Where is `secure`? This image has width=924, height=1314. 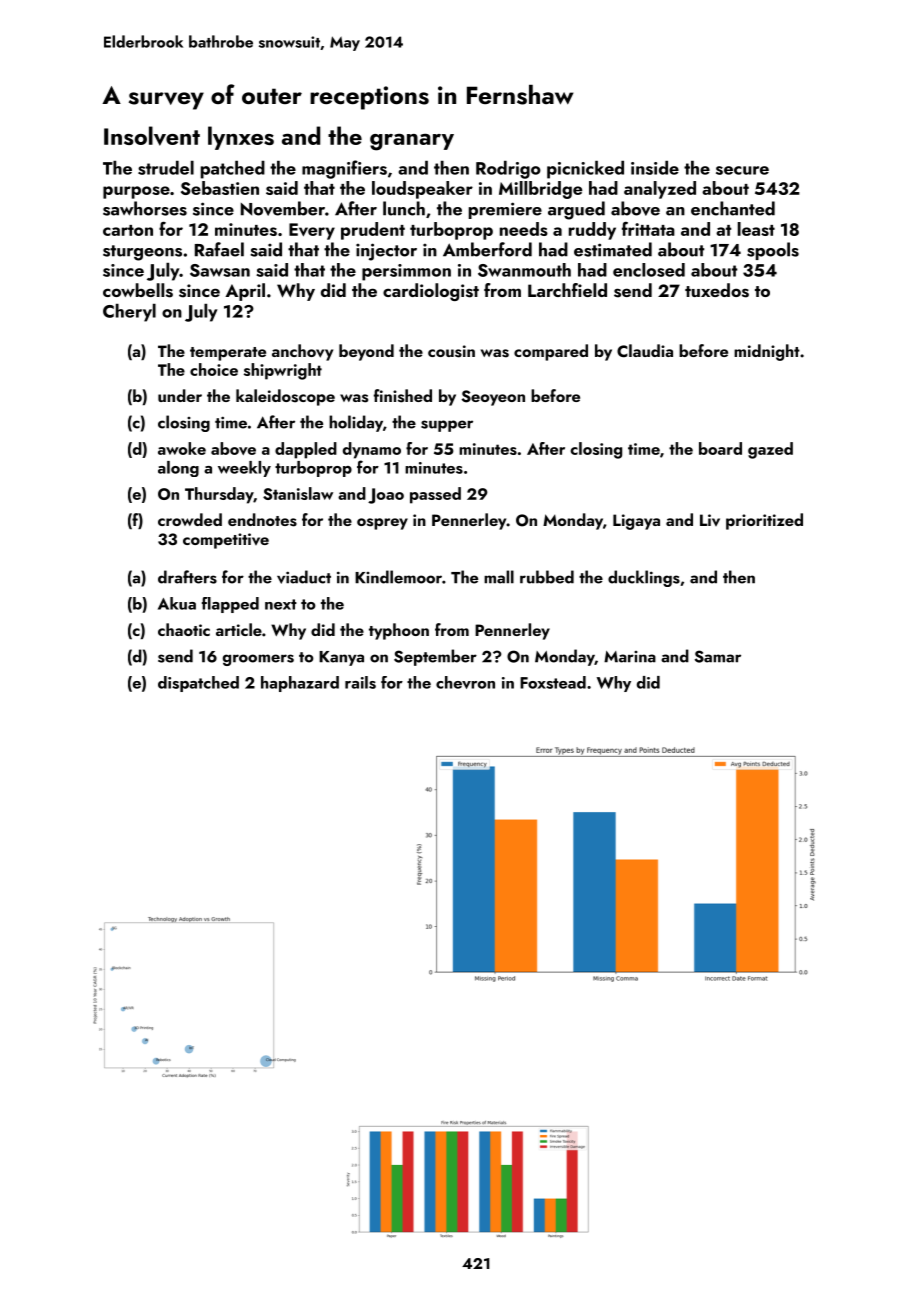
secure is located at coordinates (742, 170).
